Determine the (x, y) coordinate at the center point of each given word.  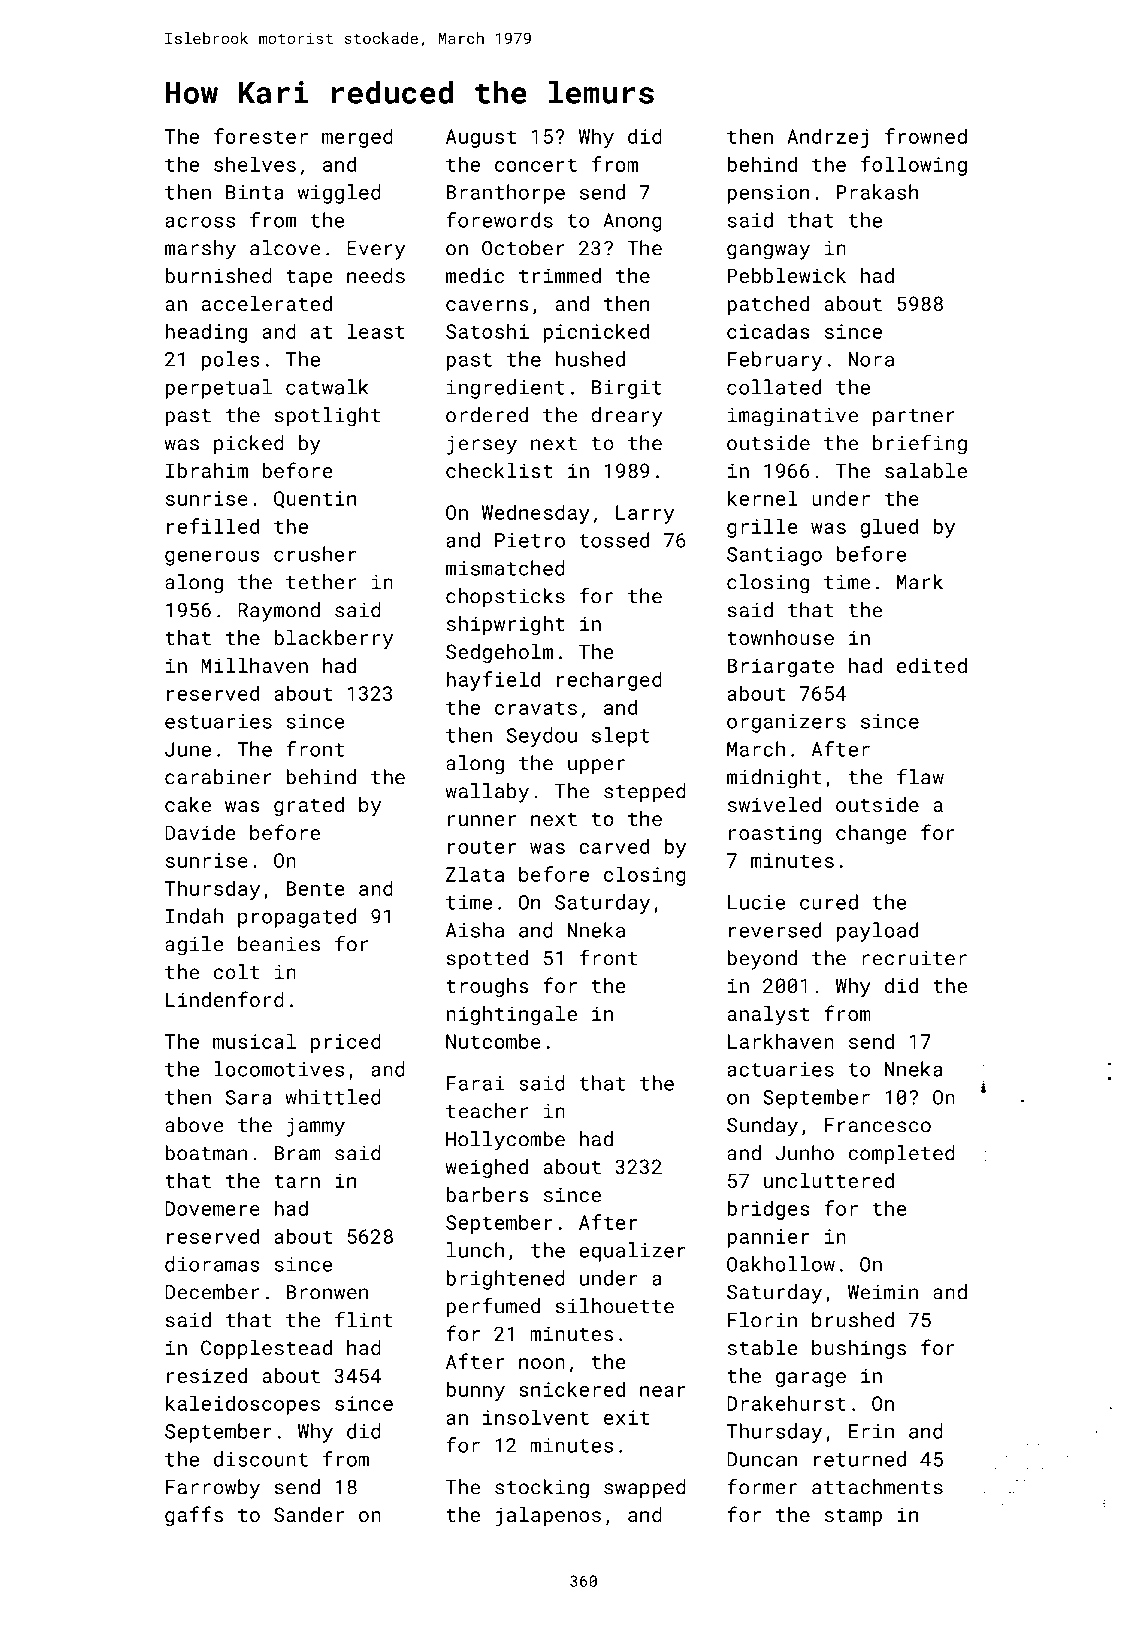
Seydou (542, 737)
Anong (632, 222)
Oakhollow (781, 1264)
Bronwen (327, 1292)
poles (231, 361)
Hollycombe (505, 1141)
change (871, 834)
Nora (871, 359)
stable (763, 1347)
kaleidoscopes (242, 1405)
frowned (926, 136)
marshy (200, 250)
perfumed (493, 1307)
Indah (194, 916)
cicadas (768, 331)
